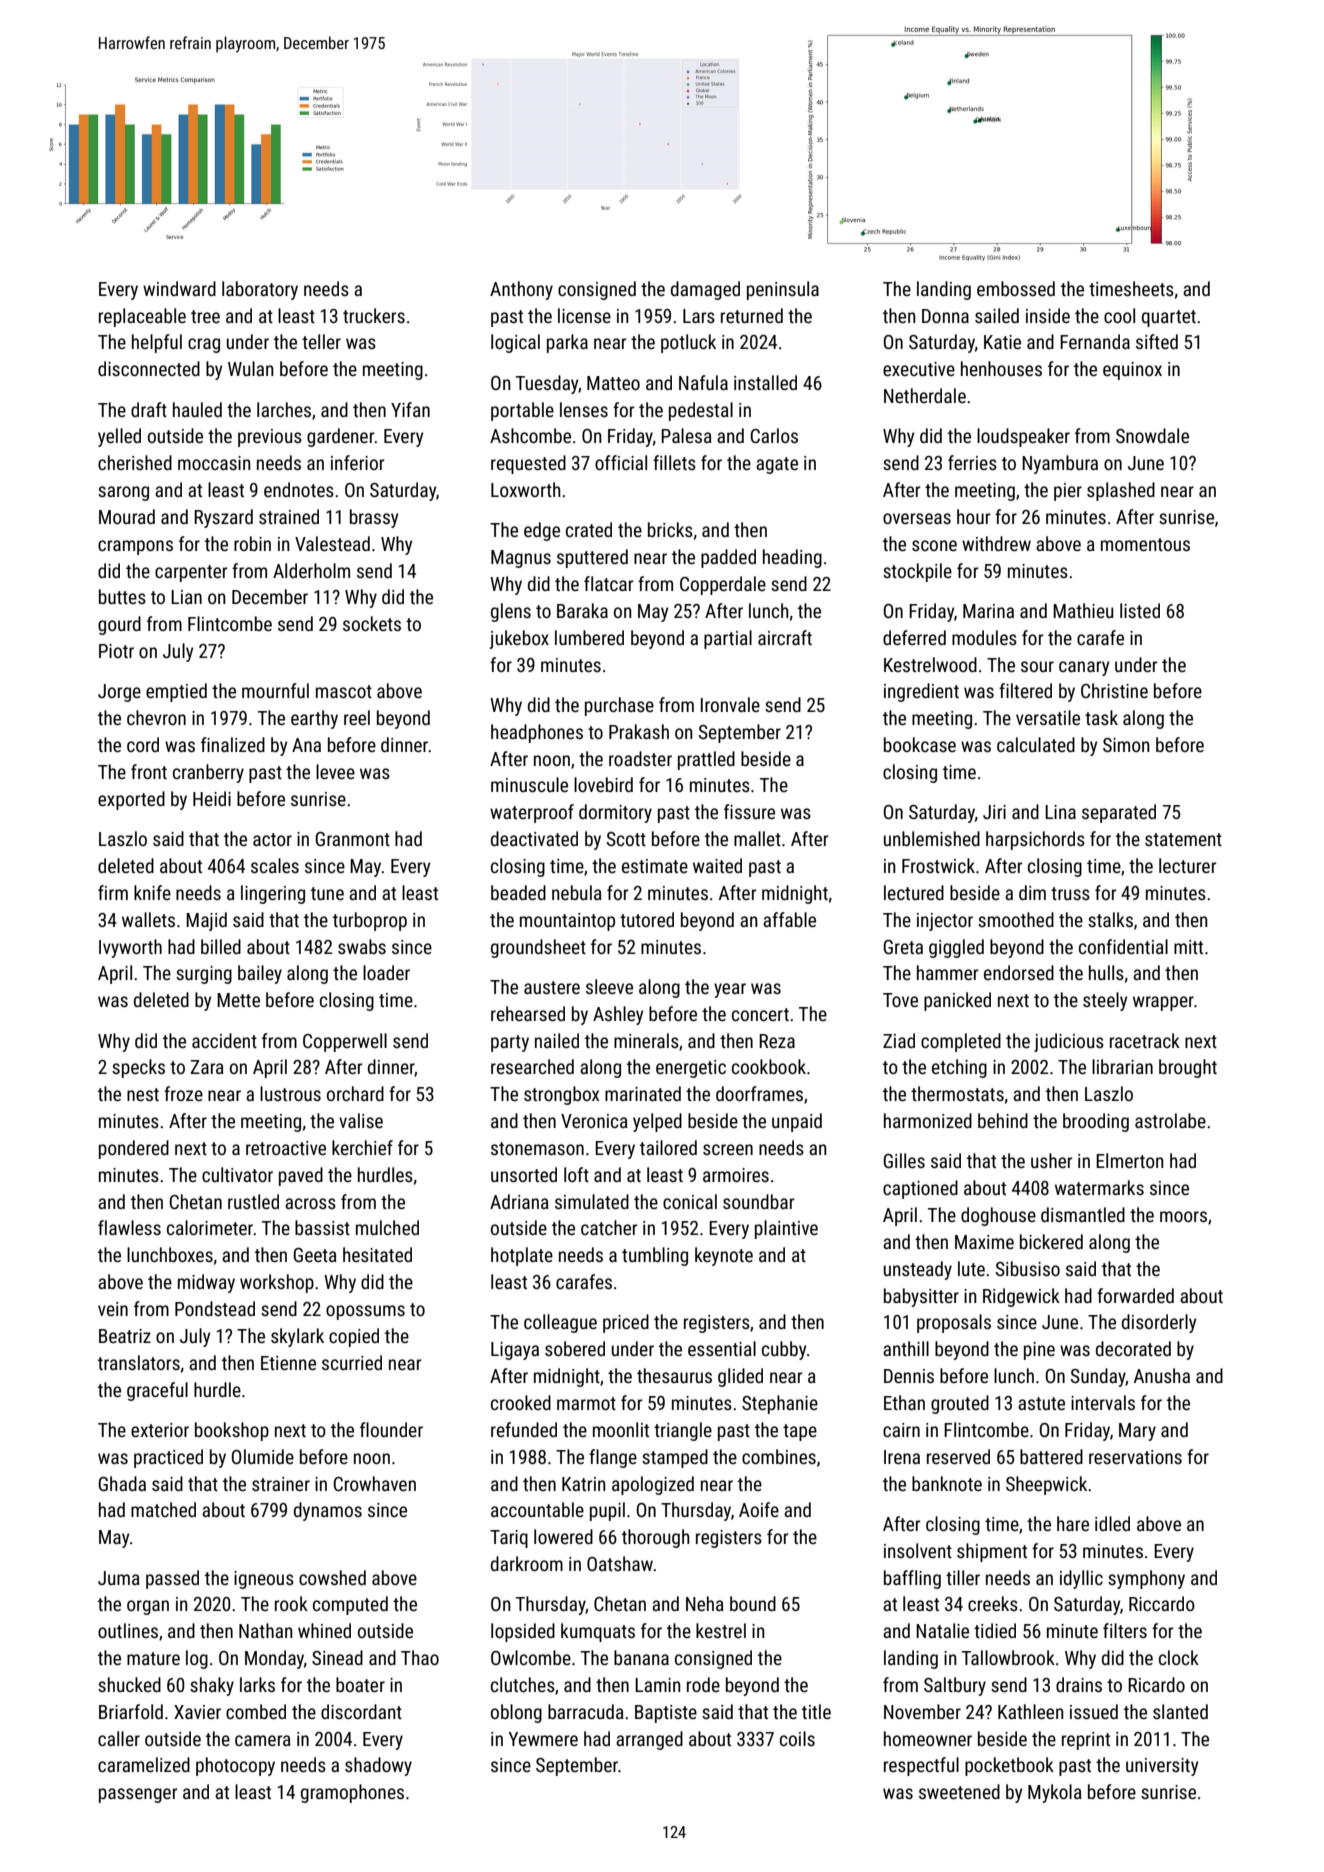 The width and height of the screenshot is (1324, 1872). I want to click on portable, so click(522, 411).
